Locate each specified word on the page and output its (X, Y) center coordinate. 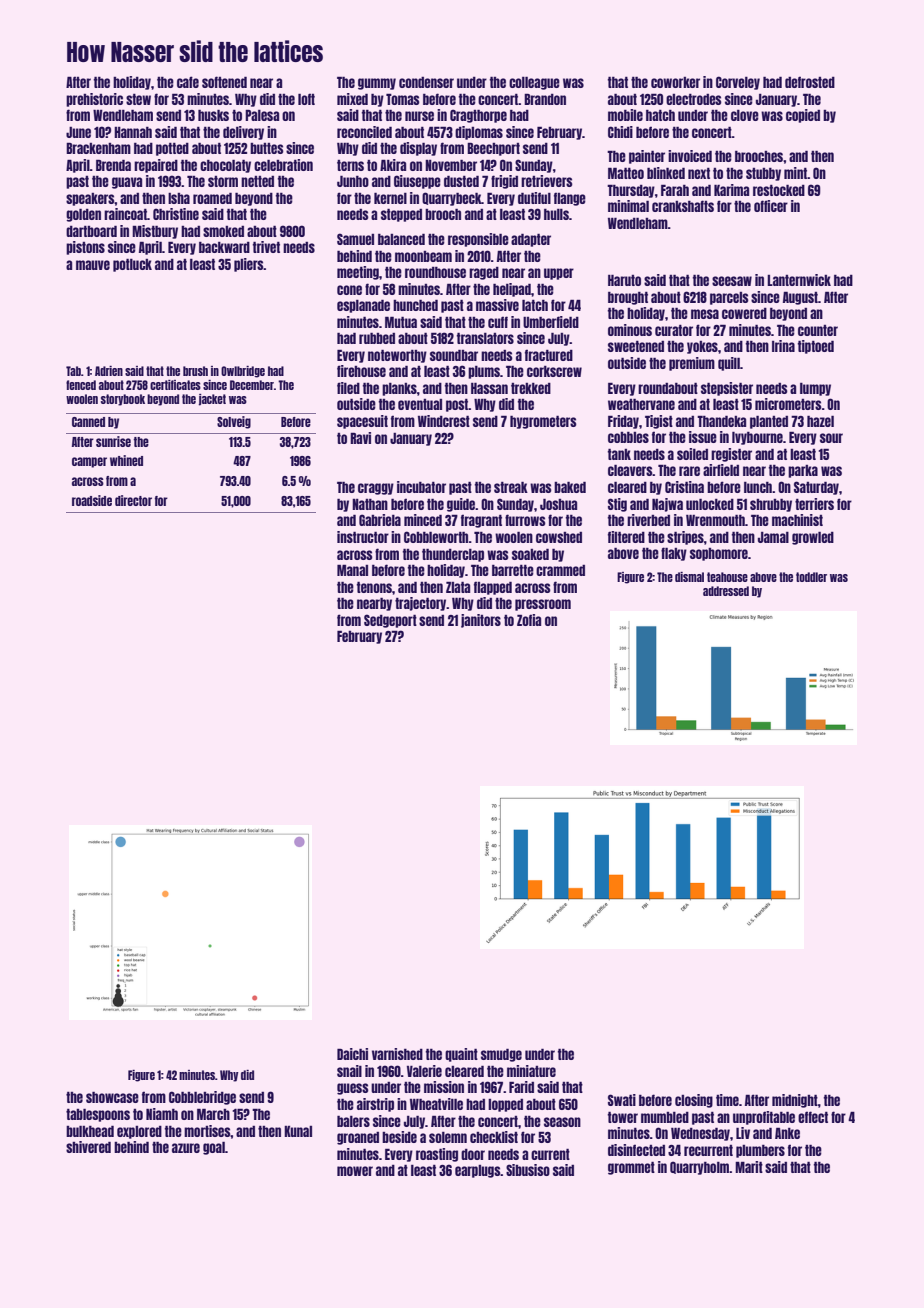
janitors (481, 621)
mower (355, 1171)
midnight (795, 1101)
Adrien (109, 371)
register (731, 455)
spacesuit (362, 422)
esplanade (363, 306)
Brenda (113, 165)
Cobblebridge (202, 1098)
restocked (779, 190)
